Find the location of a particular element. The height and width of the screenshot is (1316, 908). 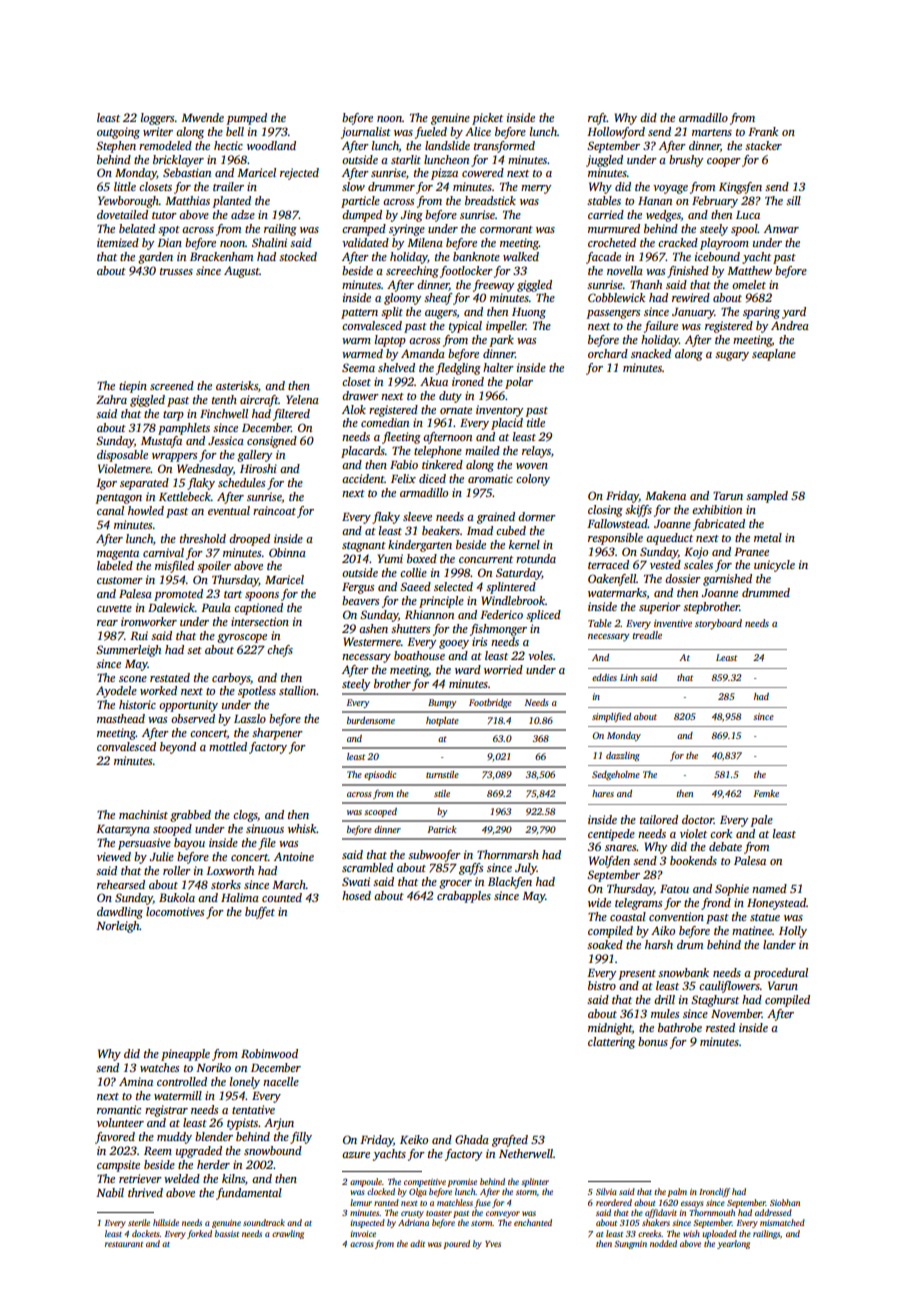

martens is located at coordinates (712, 132).
